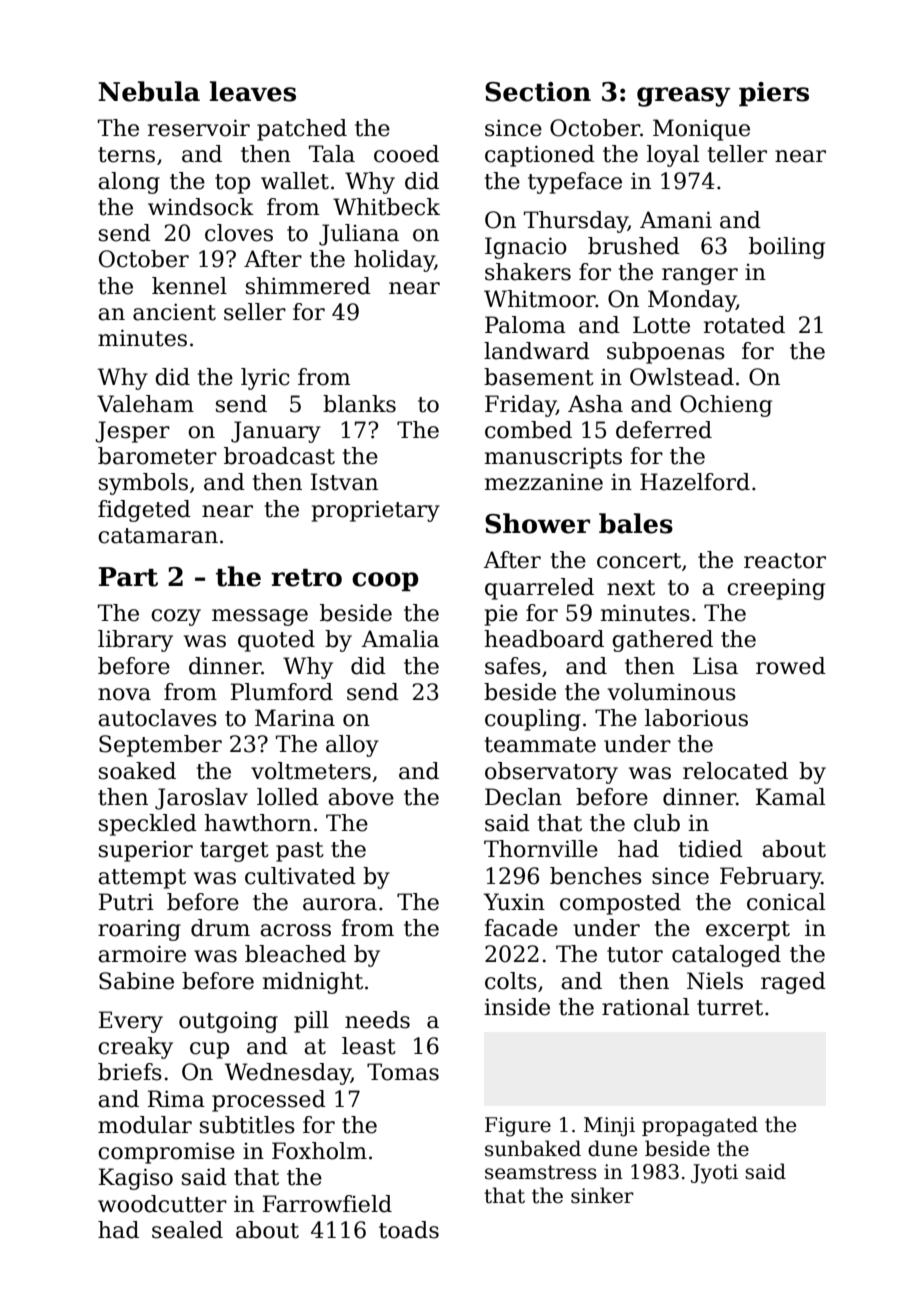 This page has height=1314, width=924. I want to click on library, so click(135, 641).
